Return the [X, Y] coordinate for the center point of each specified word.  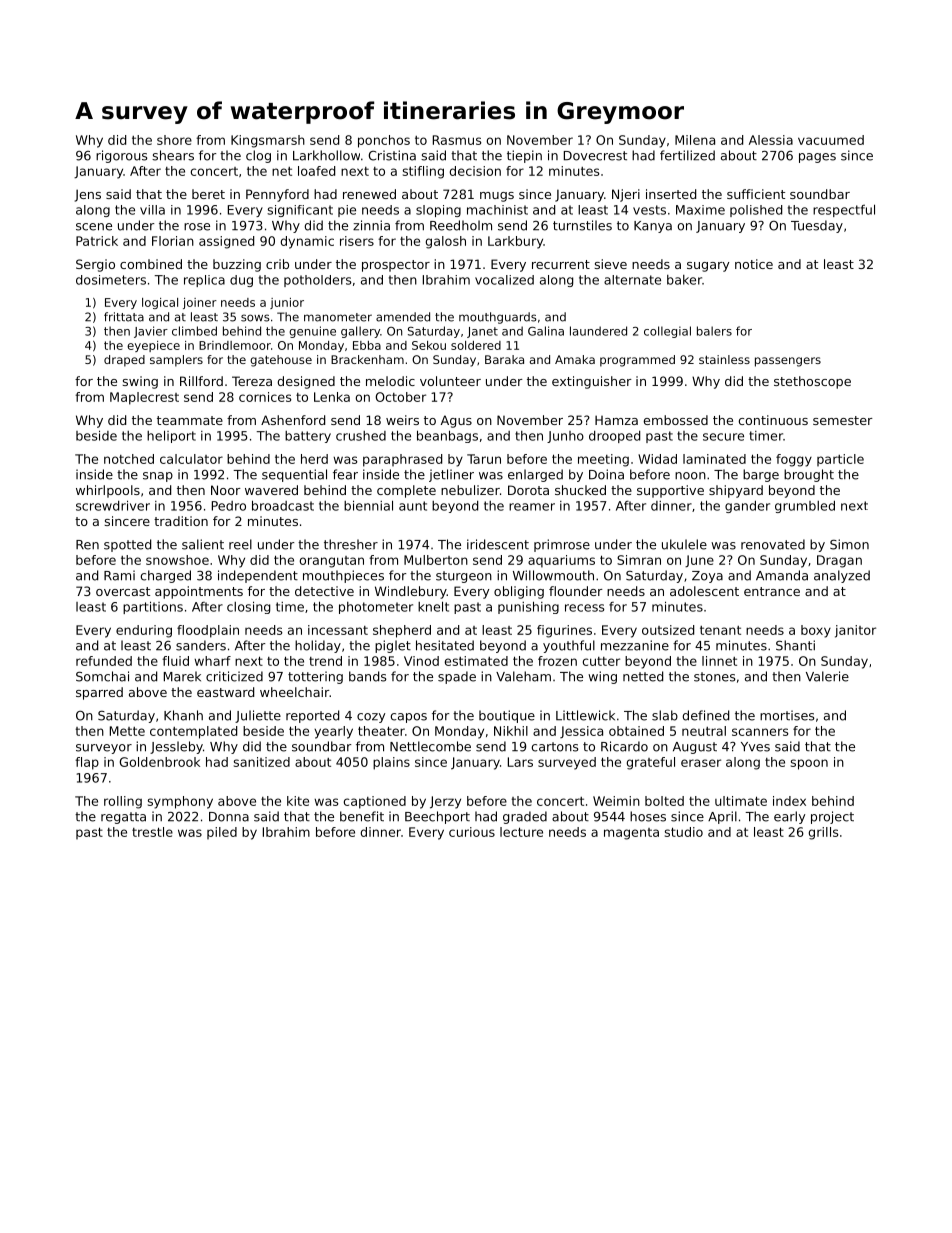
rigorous [122, 156]
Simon [849, 544]
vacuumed [831, 140]
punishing [528, 607]
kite [298, 801]
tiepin [524, 156]
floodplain [208, 631]
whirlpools [108, 491]
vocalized [504, 280]
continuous [773, 420]
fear [345, 474]
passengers [788, 362]
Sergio [95, 265]
